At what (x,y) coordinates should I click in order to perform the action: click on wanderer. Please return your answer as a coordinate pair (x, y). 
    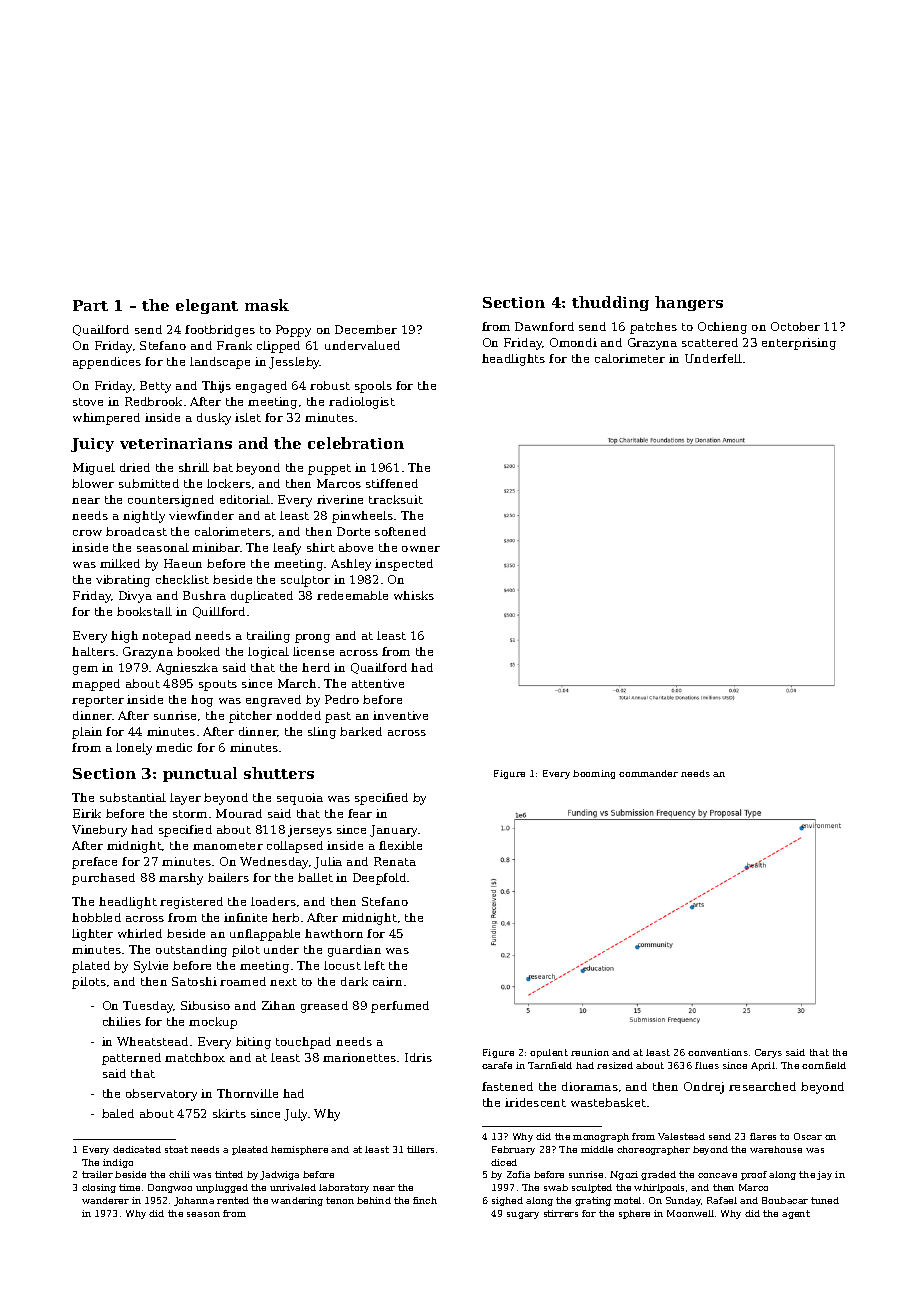
    Looking at the image, I should click on (105, 1200).
